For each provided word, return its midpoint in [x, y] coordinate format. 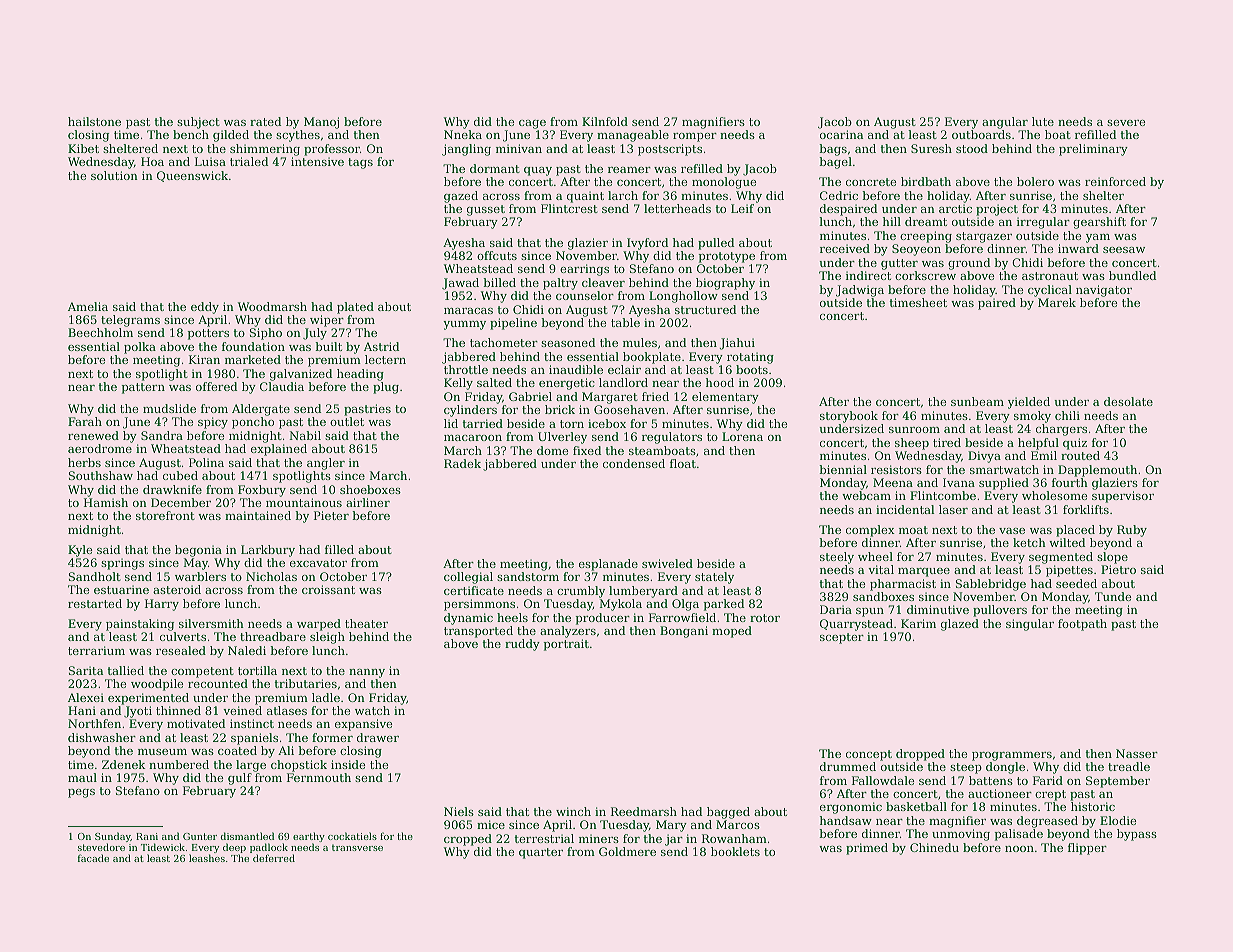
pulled [716, 244]
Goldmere [627, 851]
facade [93, 858]
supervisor [1123, 497]
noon [1019, 849]
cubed [180, 475]
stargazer [984, 237]
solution [114, 175]
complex [870, 531]
